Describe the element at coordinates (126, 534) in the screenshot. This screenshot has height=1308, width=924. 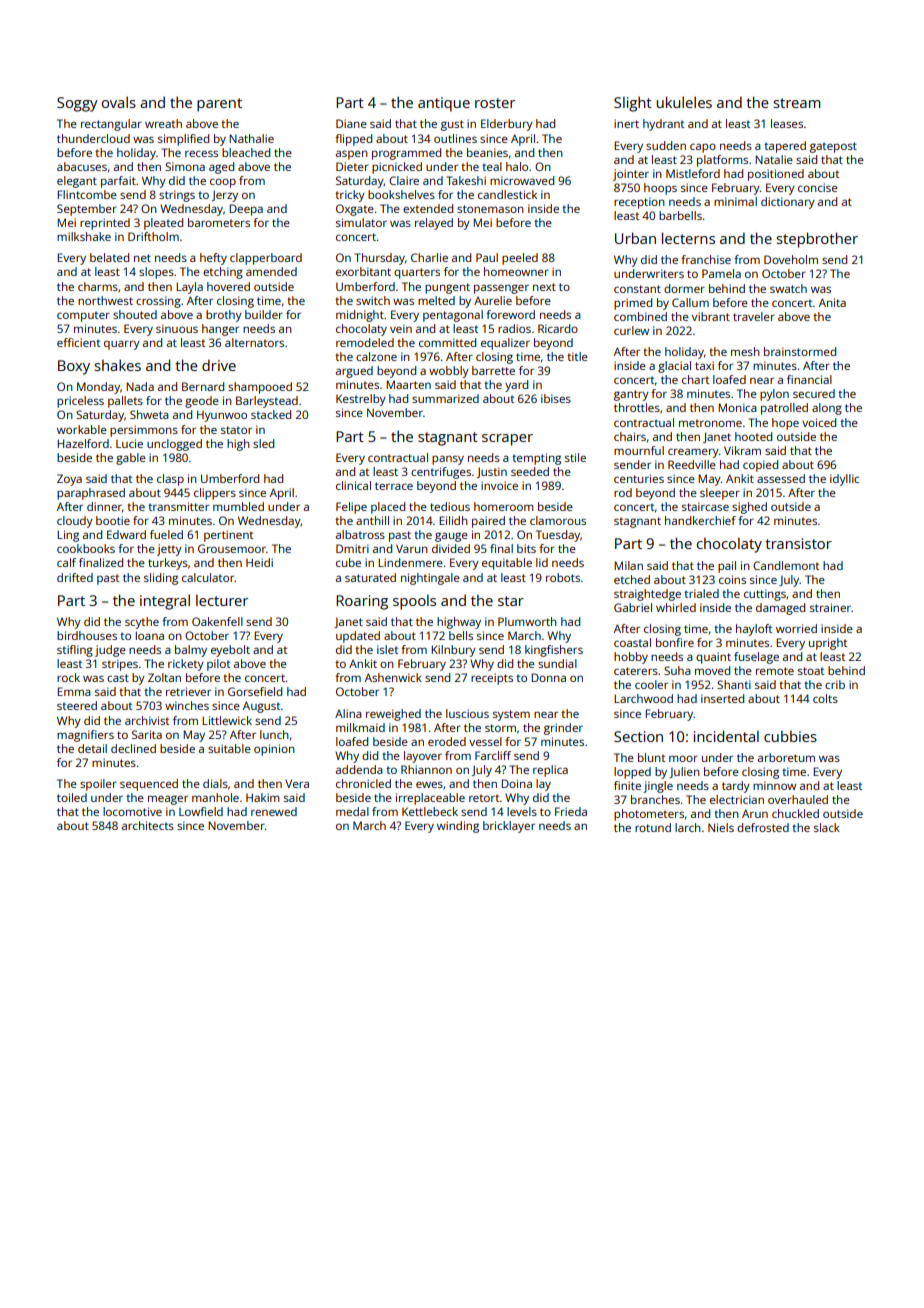
I see `Edward` at that location.
